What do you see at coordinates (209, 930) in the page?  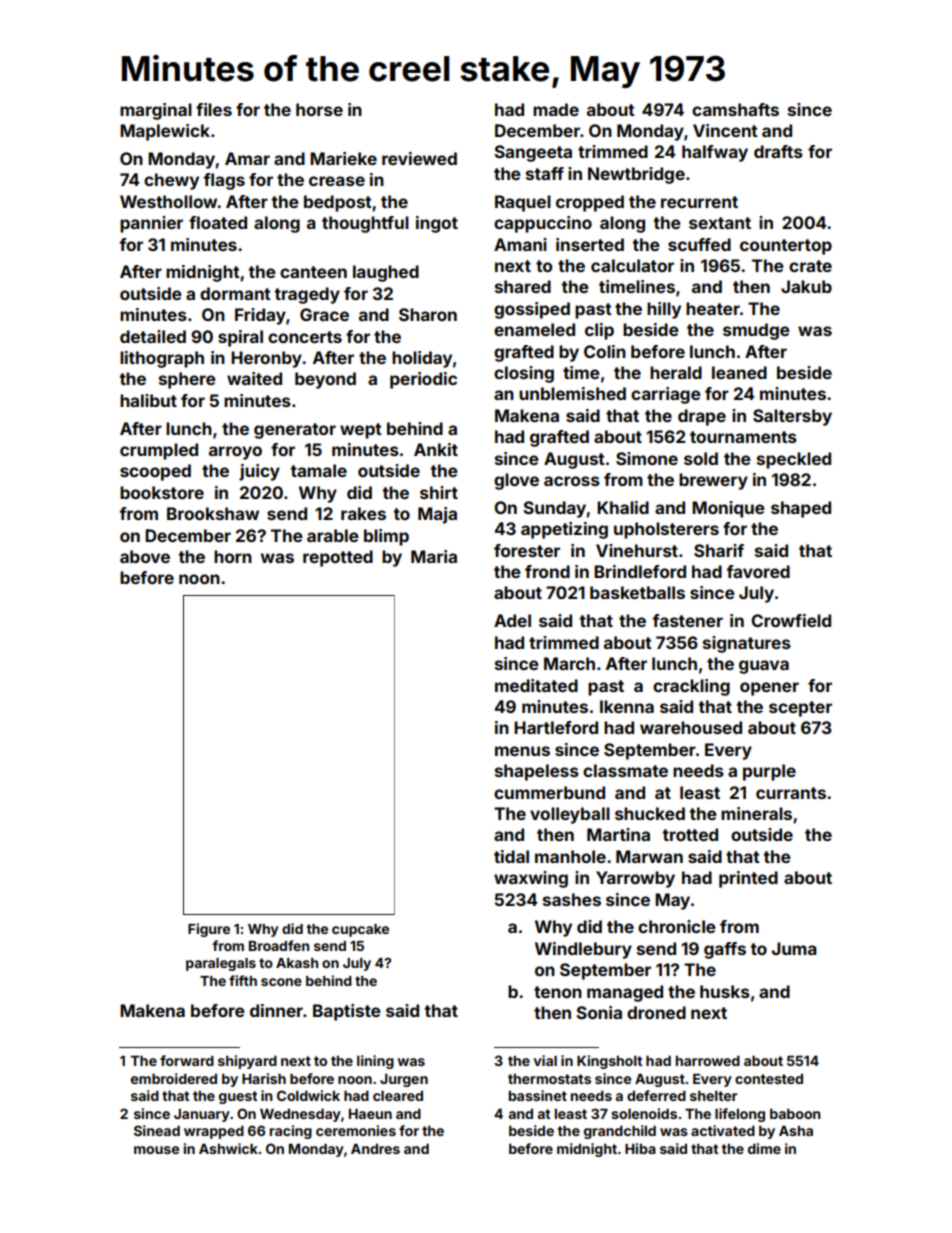 I see `Figure` at bounding box center [209, 930].
